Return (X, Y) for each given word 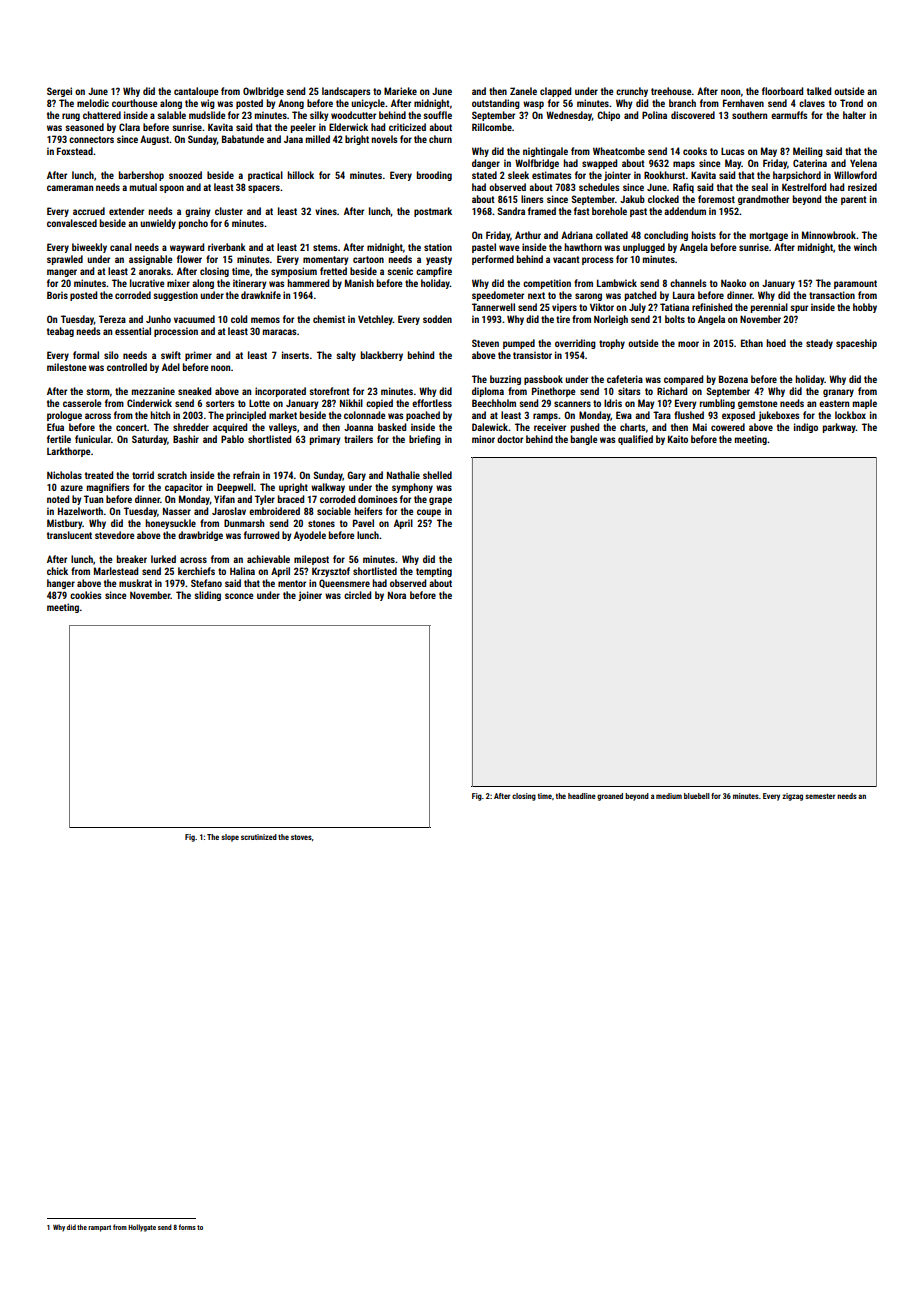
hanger (61, 584)
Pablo (232, 439)
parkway (839, 428)
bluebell (697, 796)
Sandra (511, 211)
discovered (693, 115)
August (154, 140)
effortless (432, 403)
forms (187, 1227)
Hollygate (142, 1228)
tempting (434, 572)
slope (230, 838)
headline (582, 796)
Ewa (624, 415)
